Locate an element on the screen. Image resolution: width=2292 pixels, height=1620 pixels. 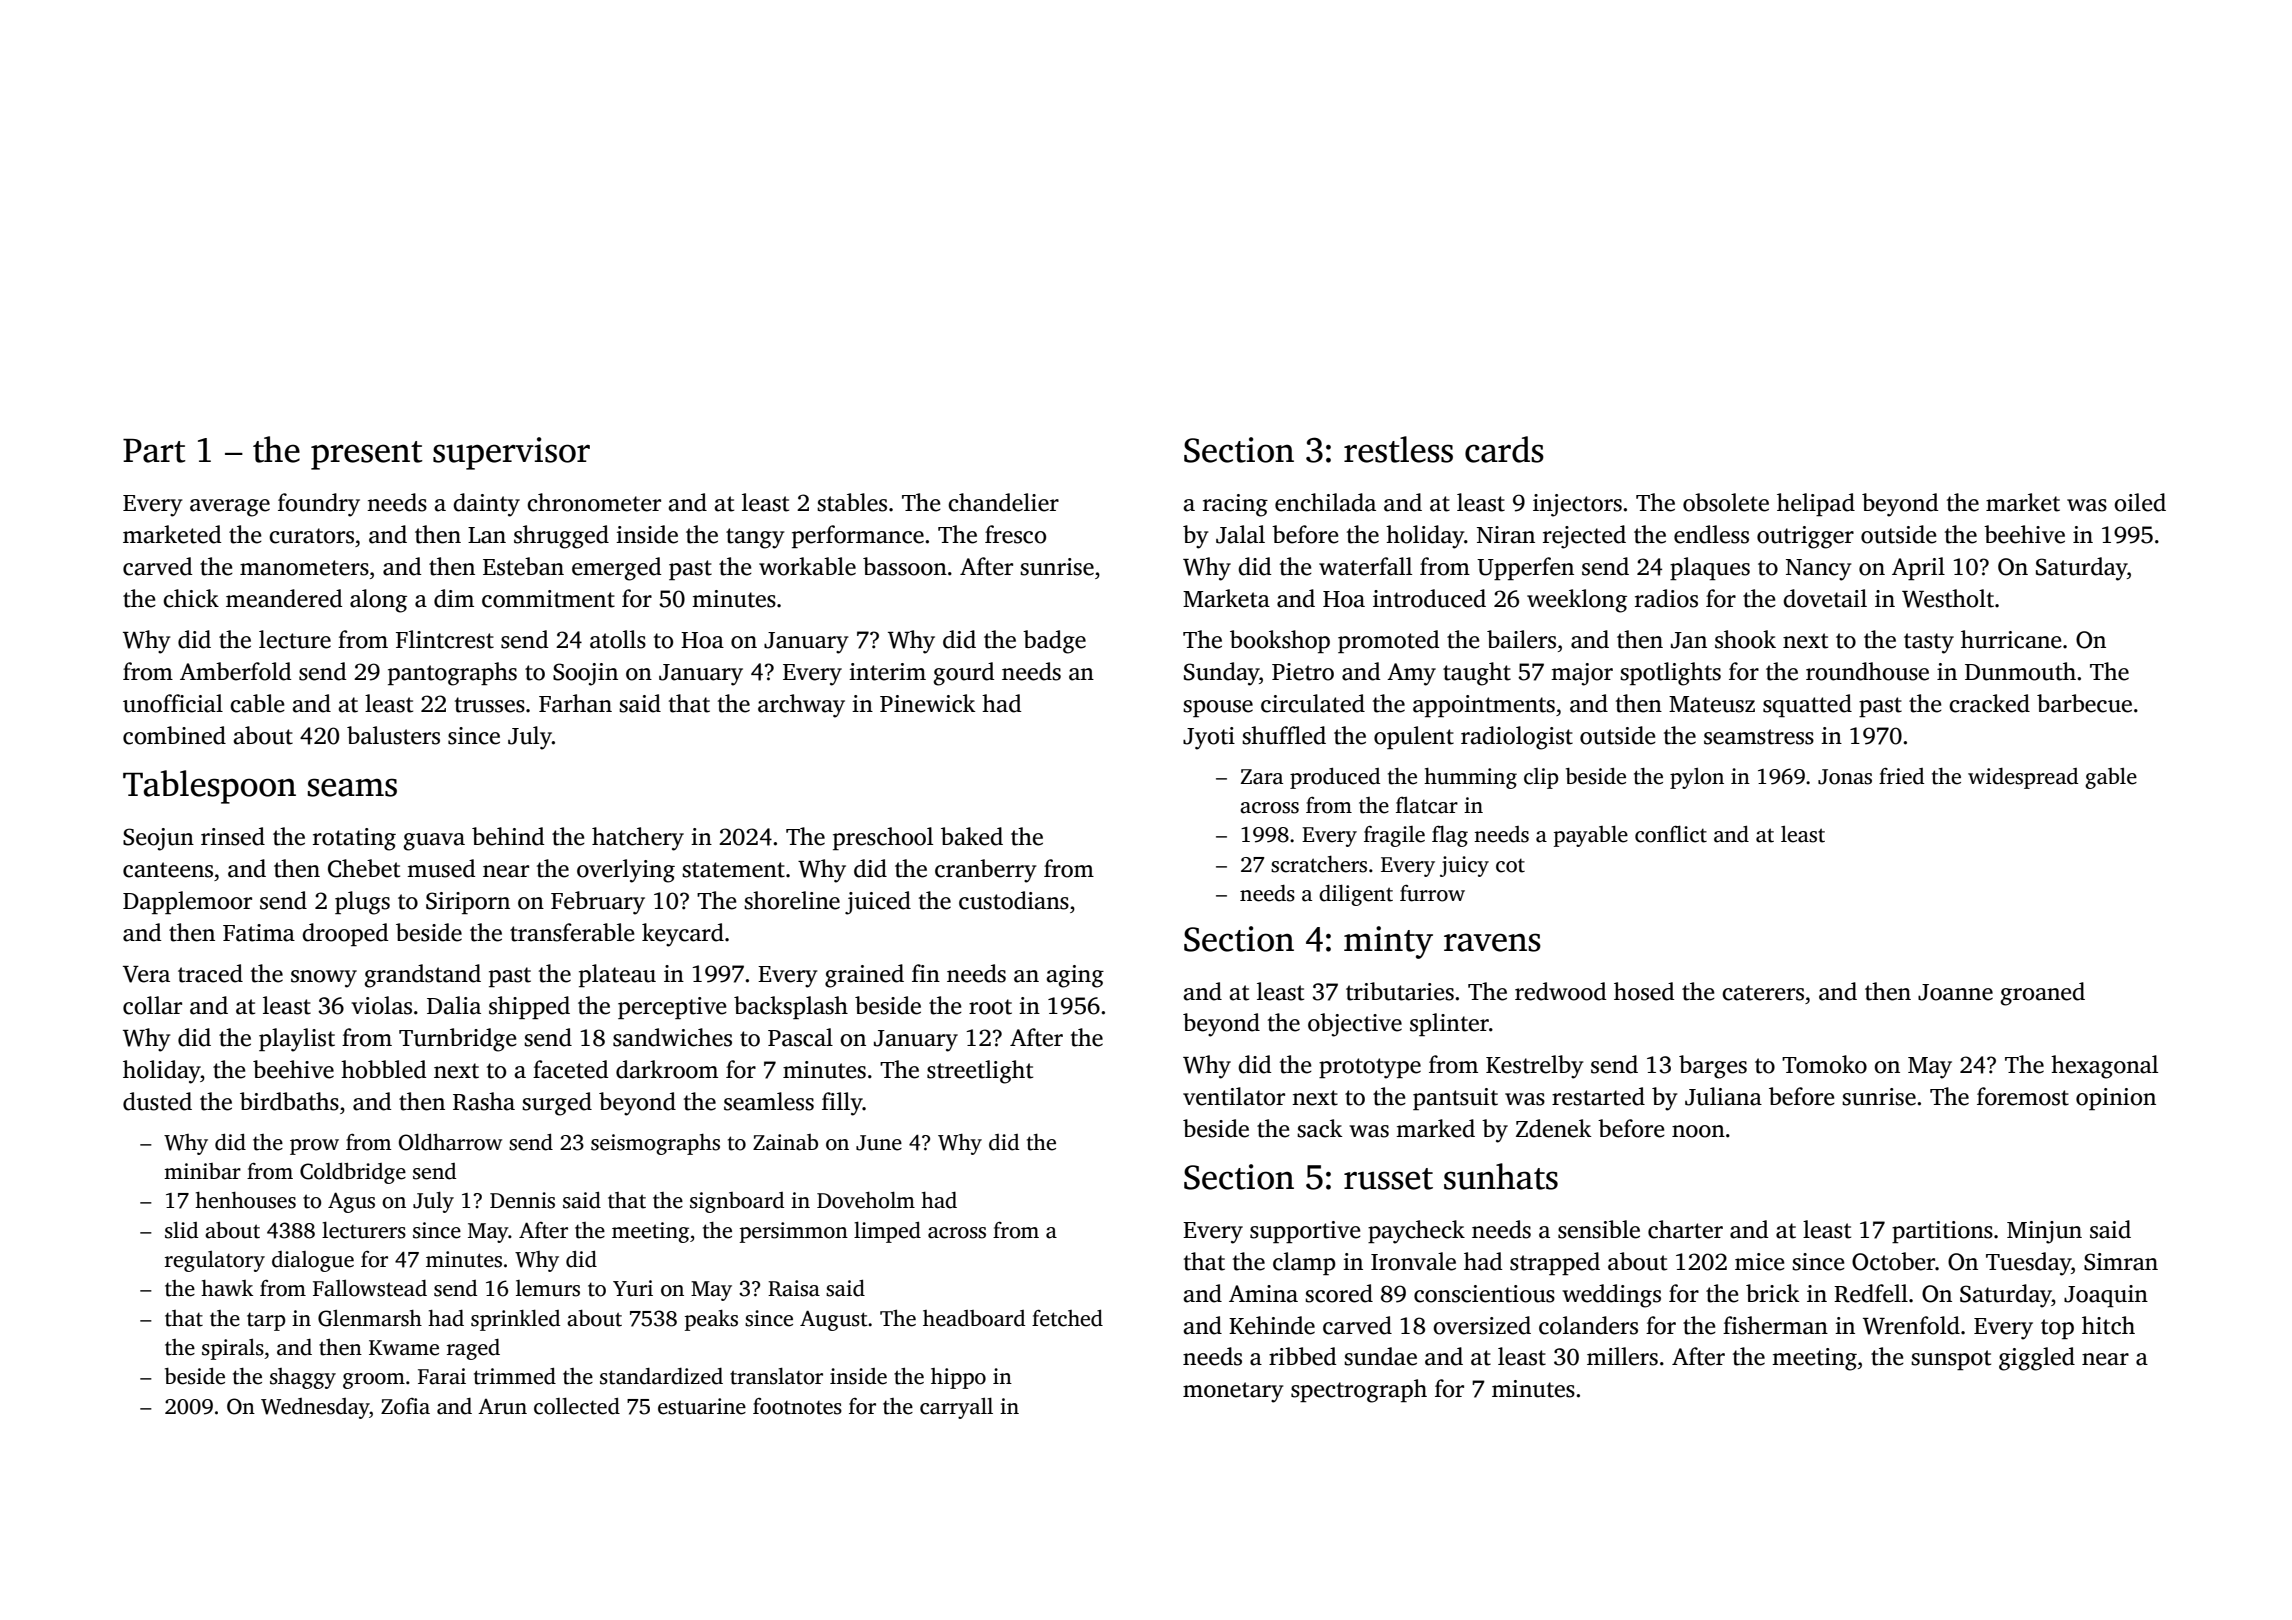
groaned is located at coordinates (2043, 994).
